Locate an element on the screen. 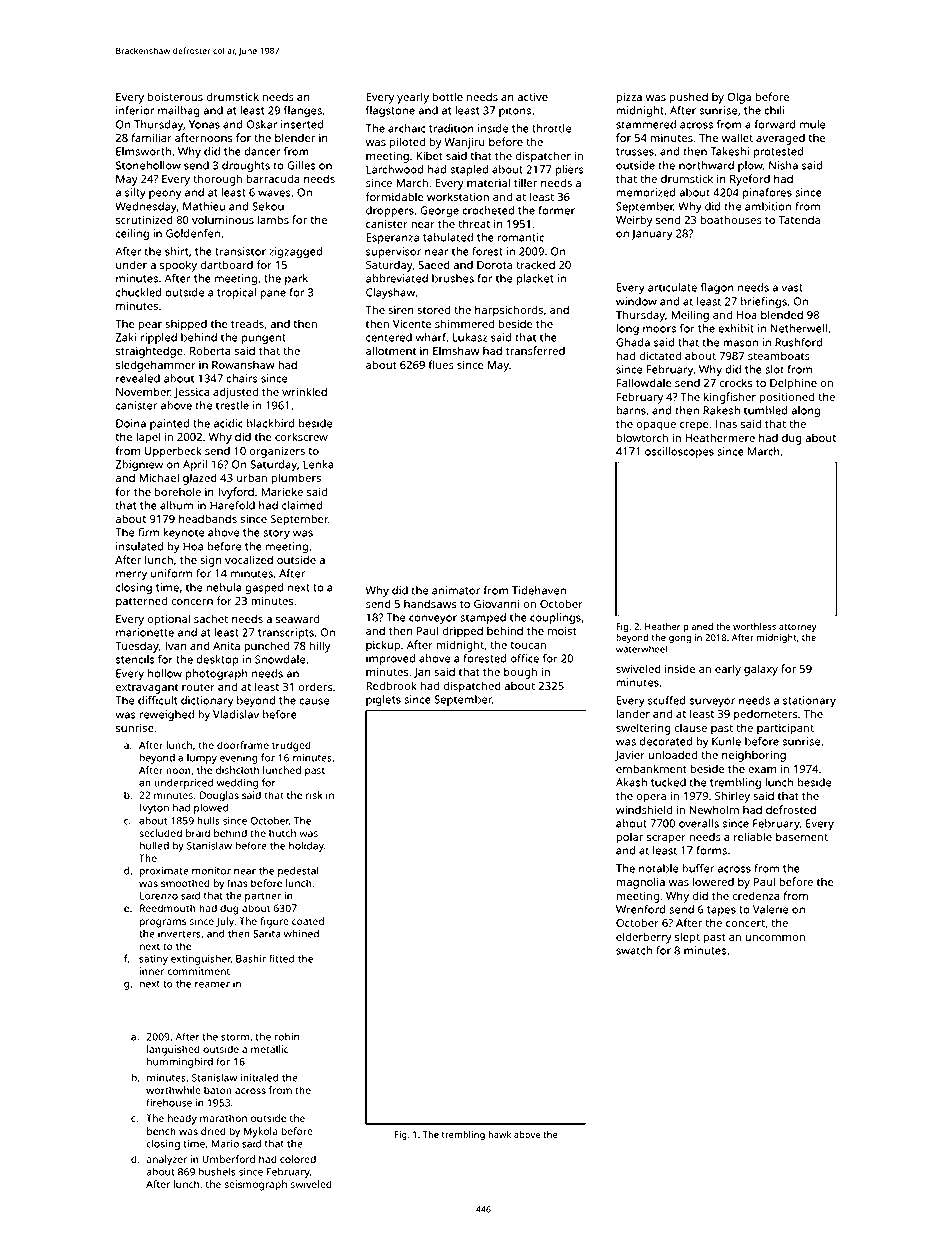 The width and height of the screenshot is (952, 1233). flues is located at coordinates (441, 364).
